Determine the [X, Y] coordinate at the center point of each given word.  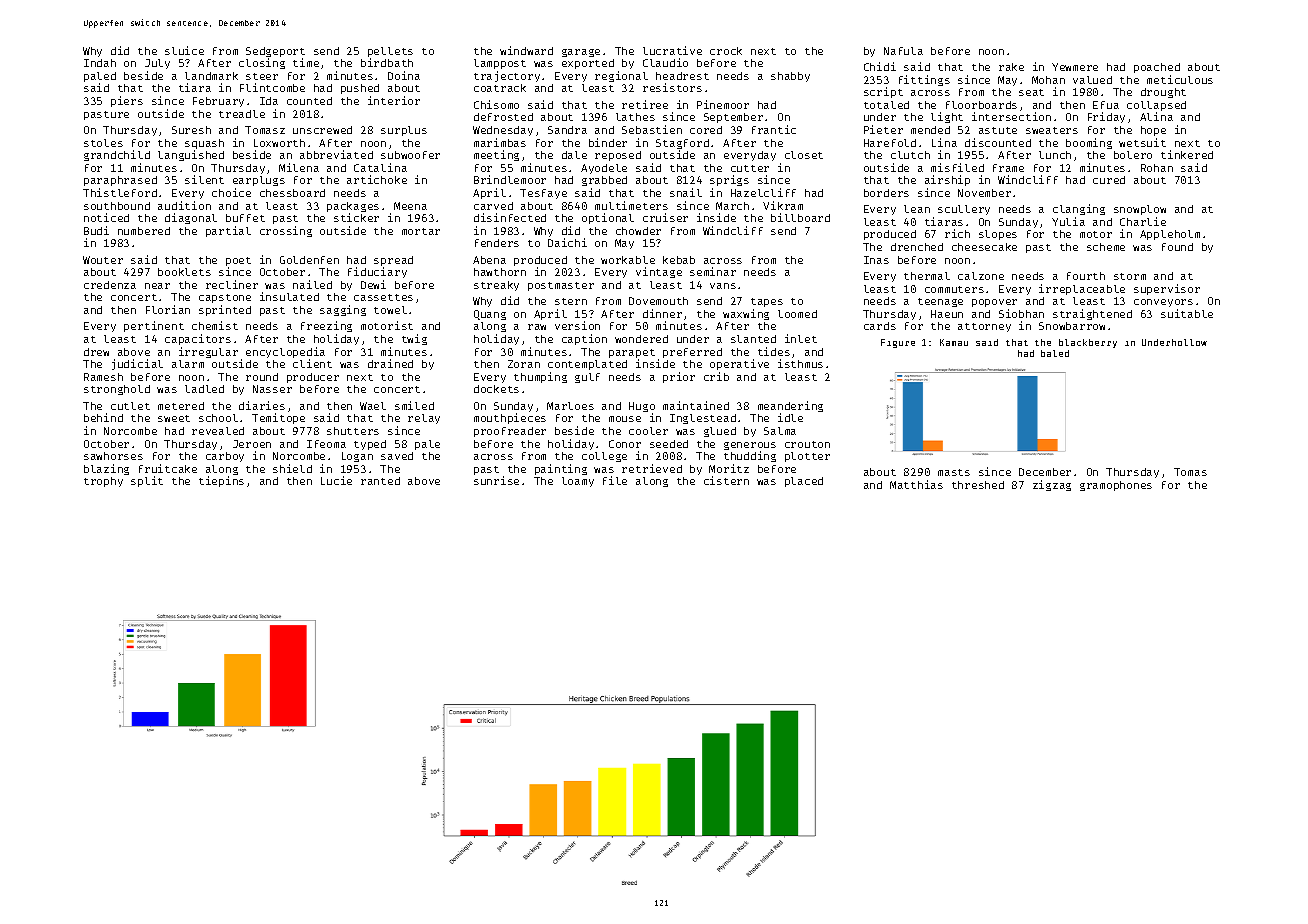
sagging [343, 310]
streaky [496, 286]
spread [393, 261]
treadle [242, 114]
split [147, 481]
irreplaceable [1082, 289]
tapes [767, 302]
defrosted [503, 117]
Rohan [1157, 168]
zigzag [1052, 485]
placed [804, 482]
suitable [1187, 313]
